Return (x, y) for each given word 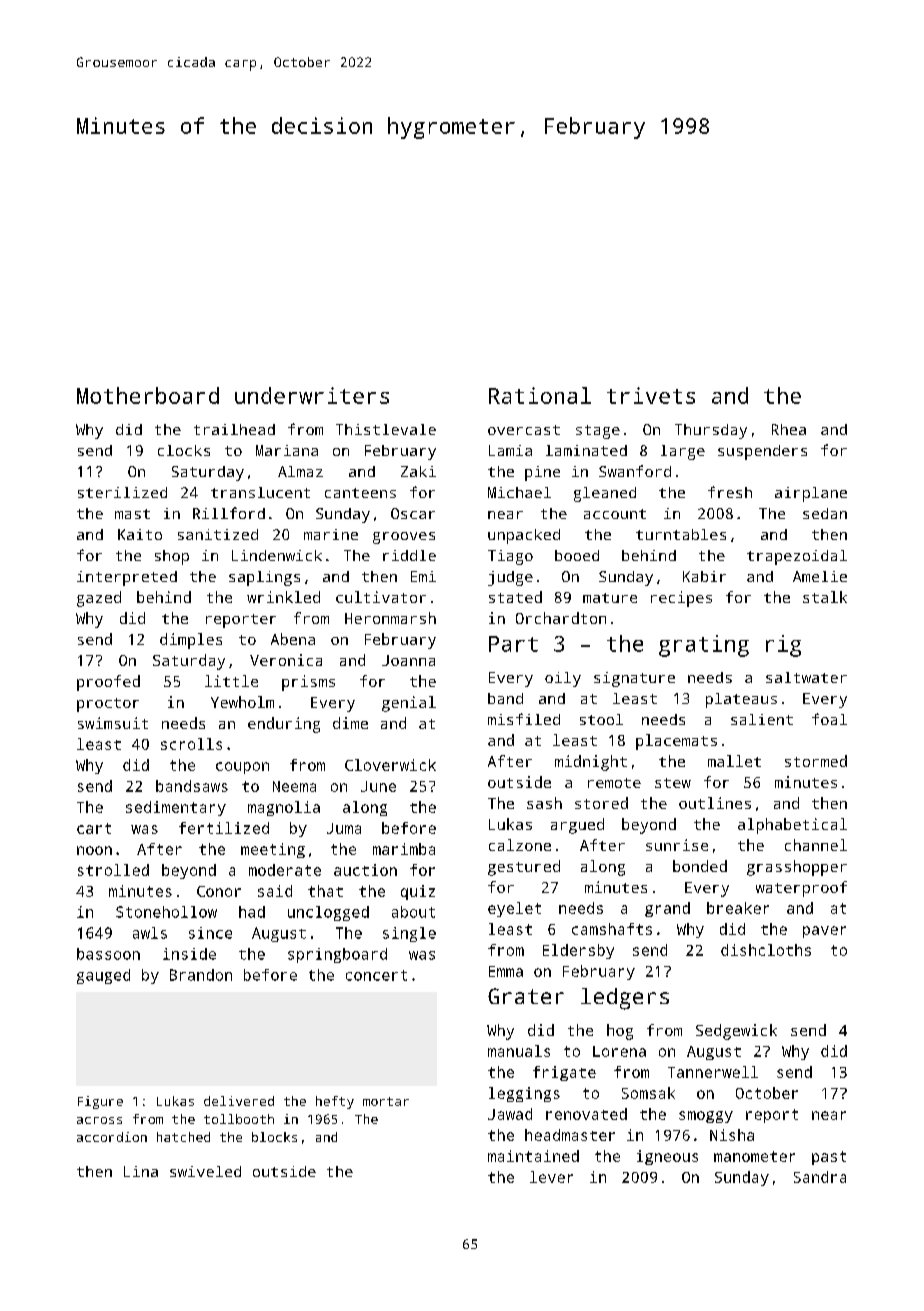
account (615, 514)
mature (610, 598)
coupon (242, 768)
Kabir (704, 576)
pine (542, 473)
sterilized (122, 492)
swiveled (205, 1171)
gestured (524, 868)
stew (673, 783)
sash (544, 803)
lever (551, 1177)
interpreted (127, 578)
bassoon (108, 954)
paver (824, 932)
